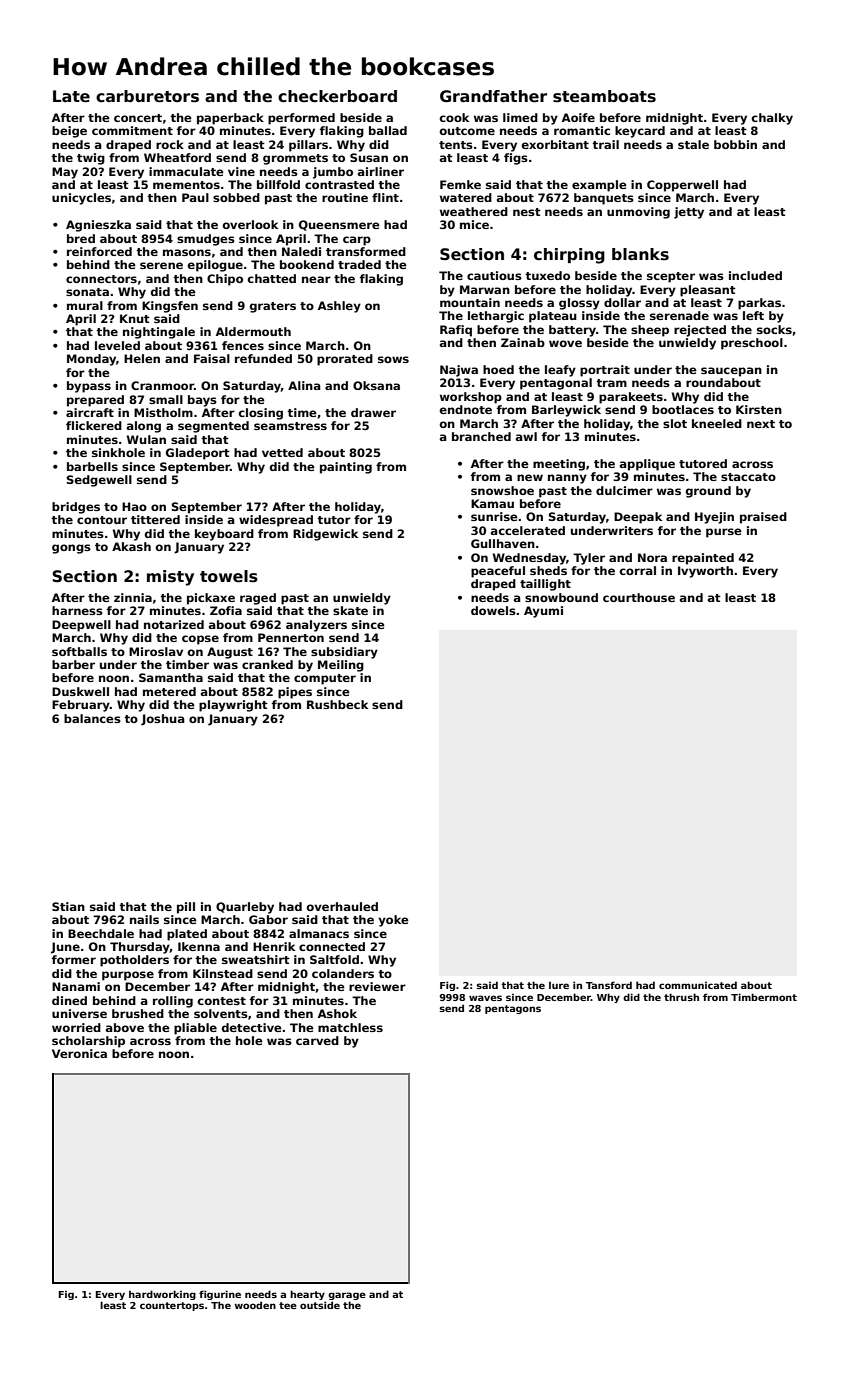 The image size is (849, 1400). What do you see at coordinates (134, 506) in the page?
I see `Hao` at bounding box center [134, 506].
